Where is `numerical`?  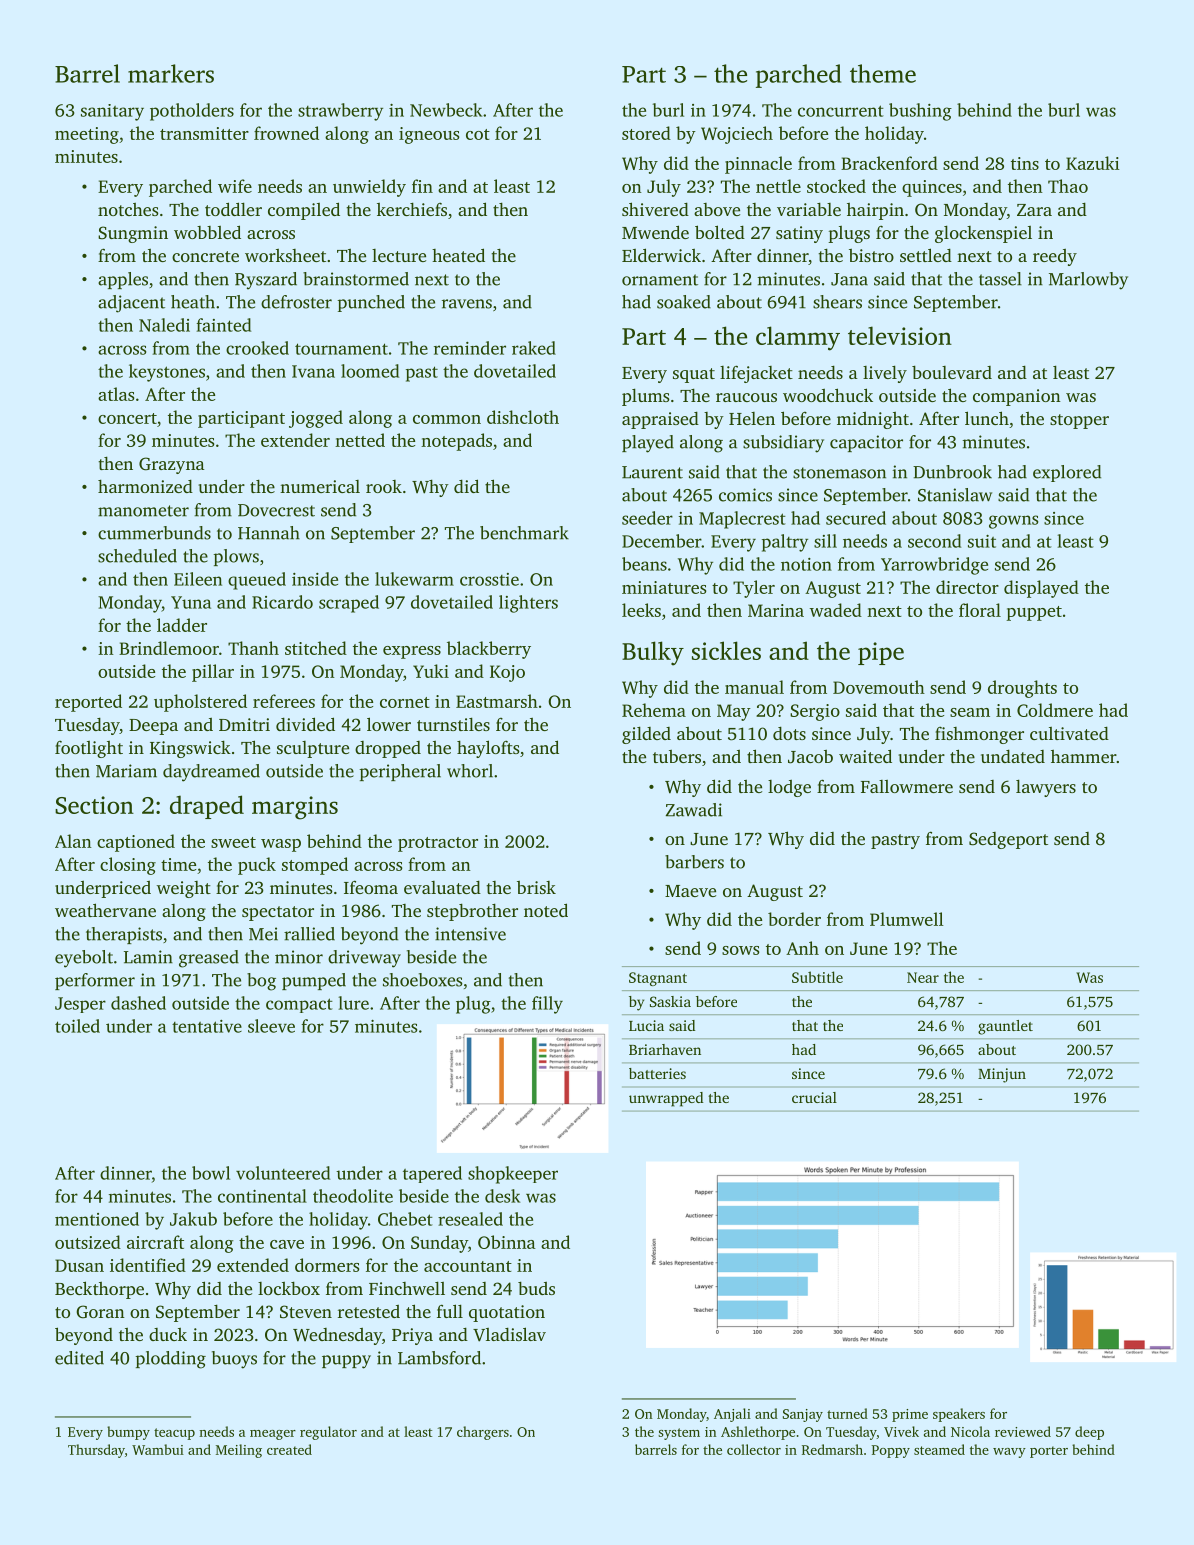 numerical is located at coordinates (320, 486).
